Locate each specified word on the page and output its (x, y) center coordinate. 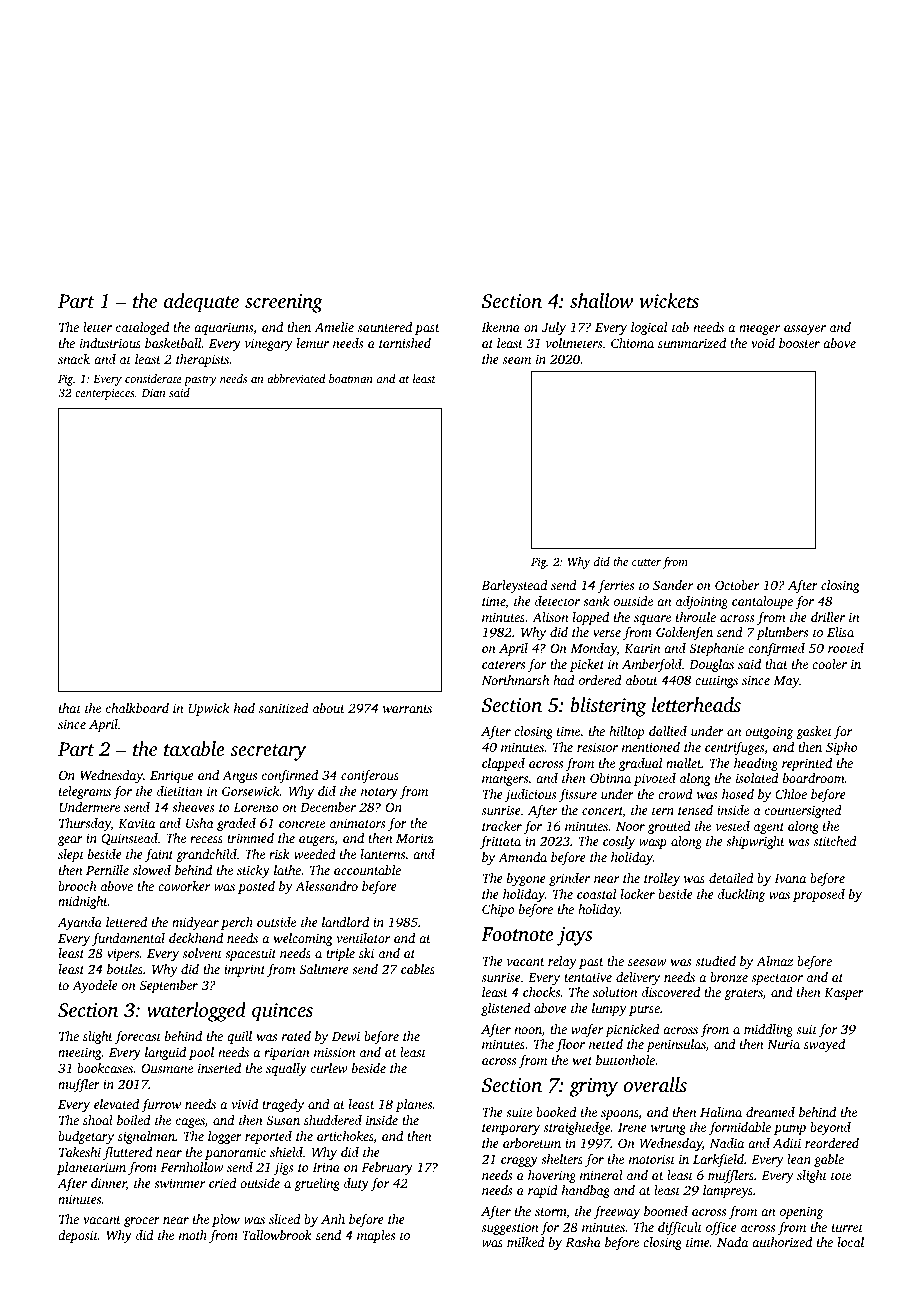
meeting (80, 1053)
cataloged (142, 328)
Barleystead (514, 586)
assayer (805, 330)
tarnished (405, 343)
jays (574, 936)
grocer (142, 1222)
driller (828, 617)
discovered (671, 992)
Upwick (209, 709)
